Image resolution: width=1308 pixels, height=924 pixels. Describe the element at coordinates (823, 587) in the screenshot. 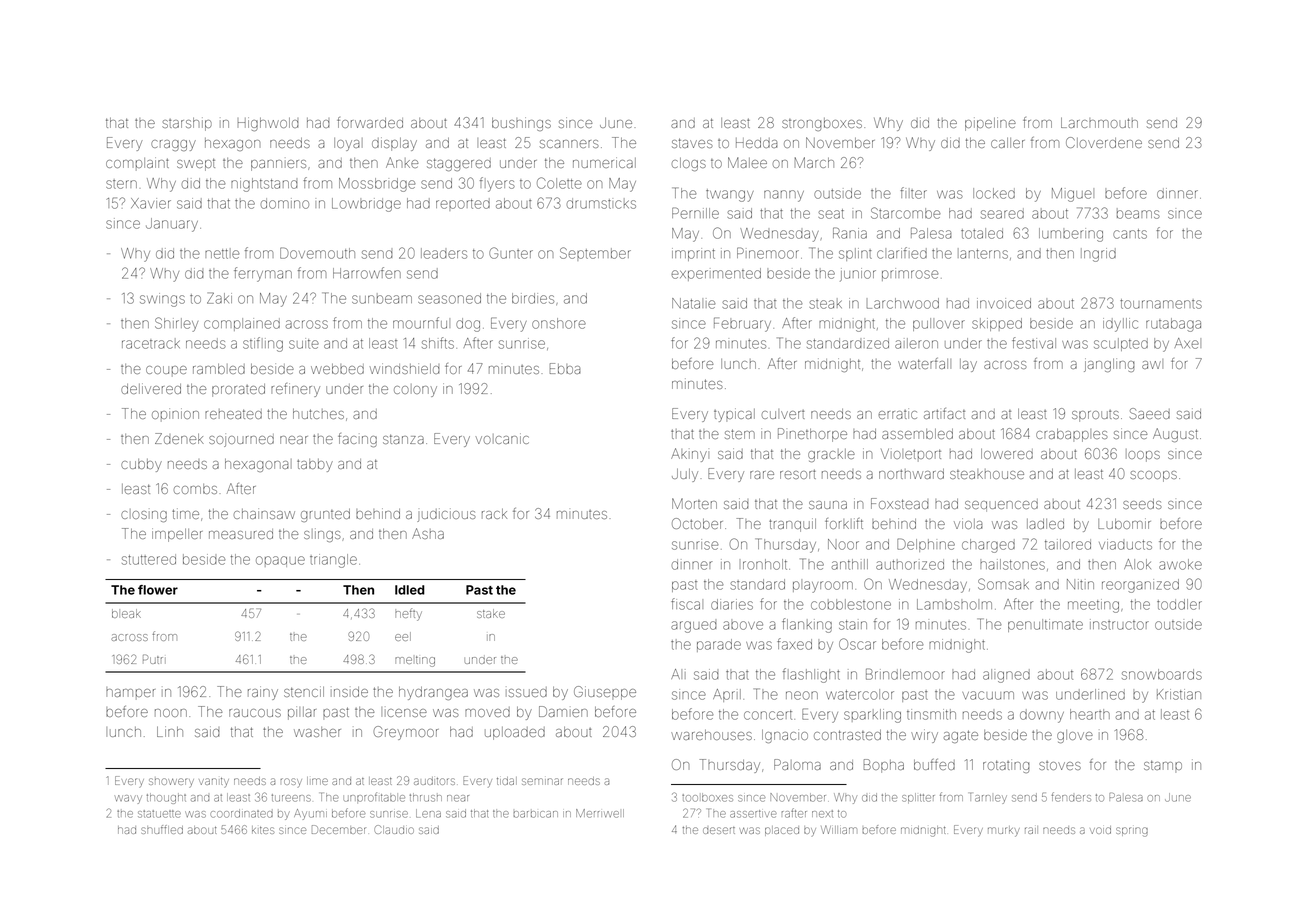

I see `playroom` at that location.
